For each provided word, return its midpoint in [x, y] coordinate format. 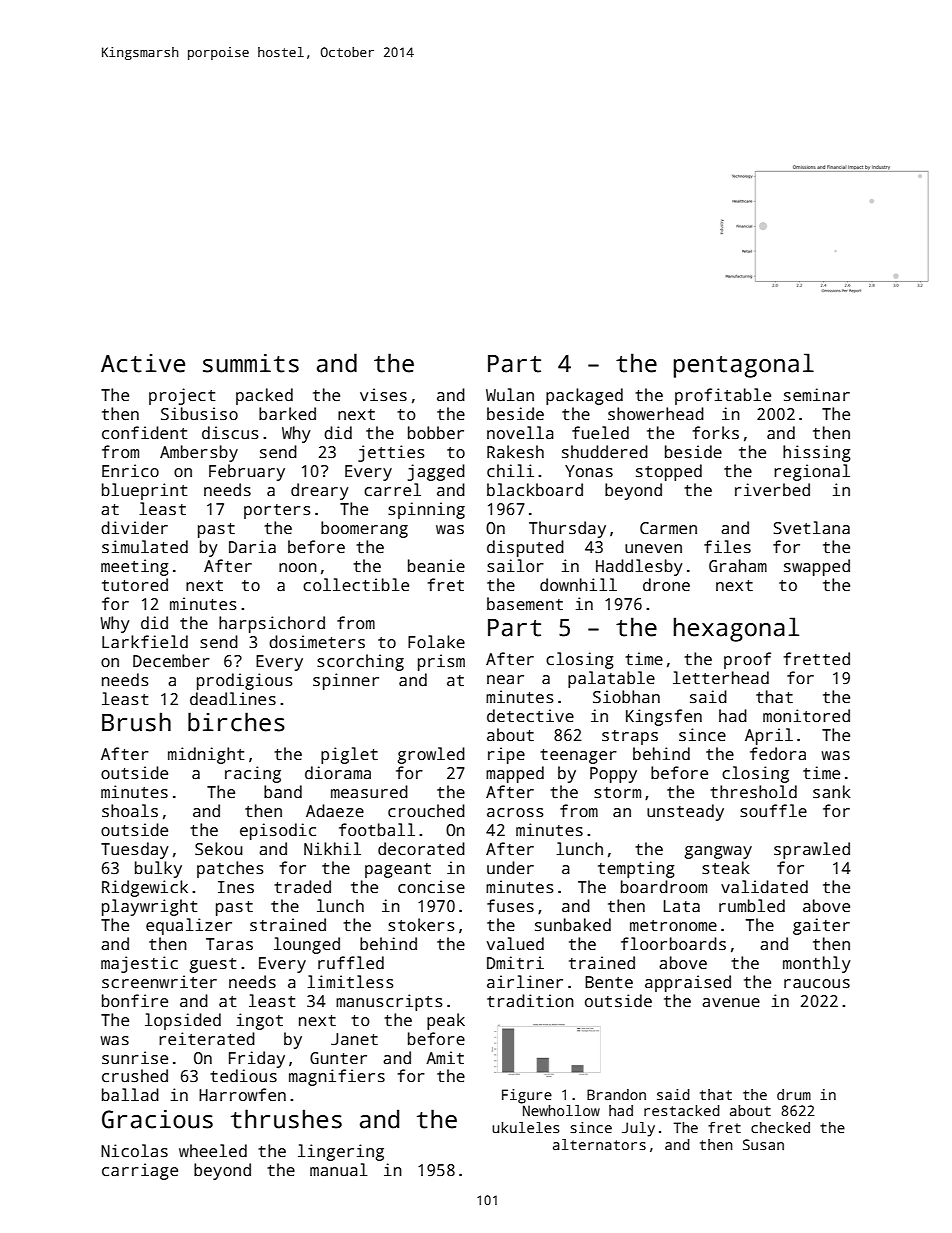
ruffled [351, 962]
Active [143, 363]
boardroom [664, 887]
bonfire [135, 1000]
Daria [252, 547]
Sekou [219, 849]
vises [383, 395]
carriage [140, 1171]
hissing [817, 453]
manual [339, 1170]
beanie [436, 566]
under [510, 867]
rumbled [752, 905]
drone [666, 584]
